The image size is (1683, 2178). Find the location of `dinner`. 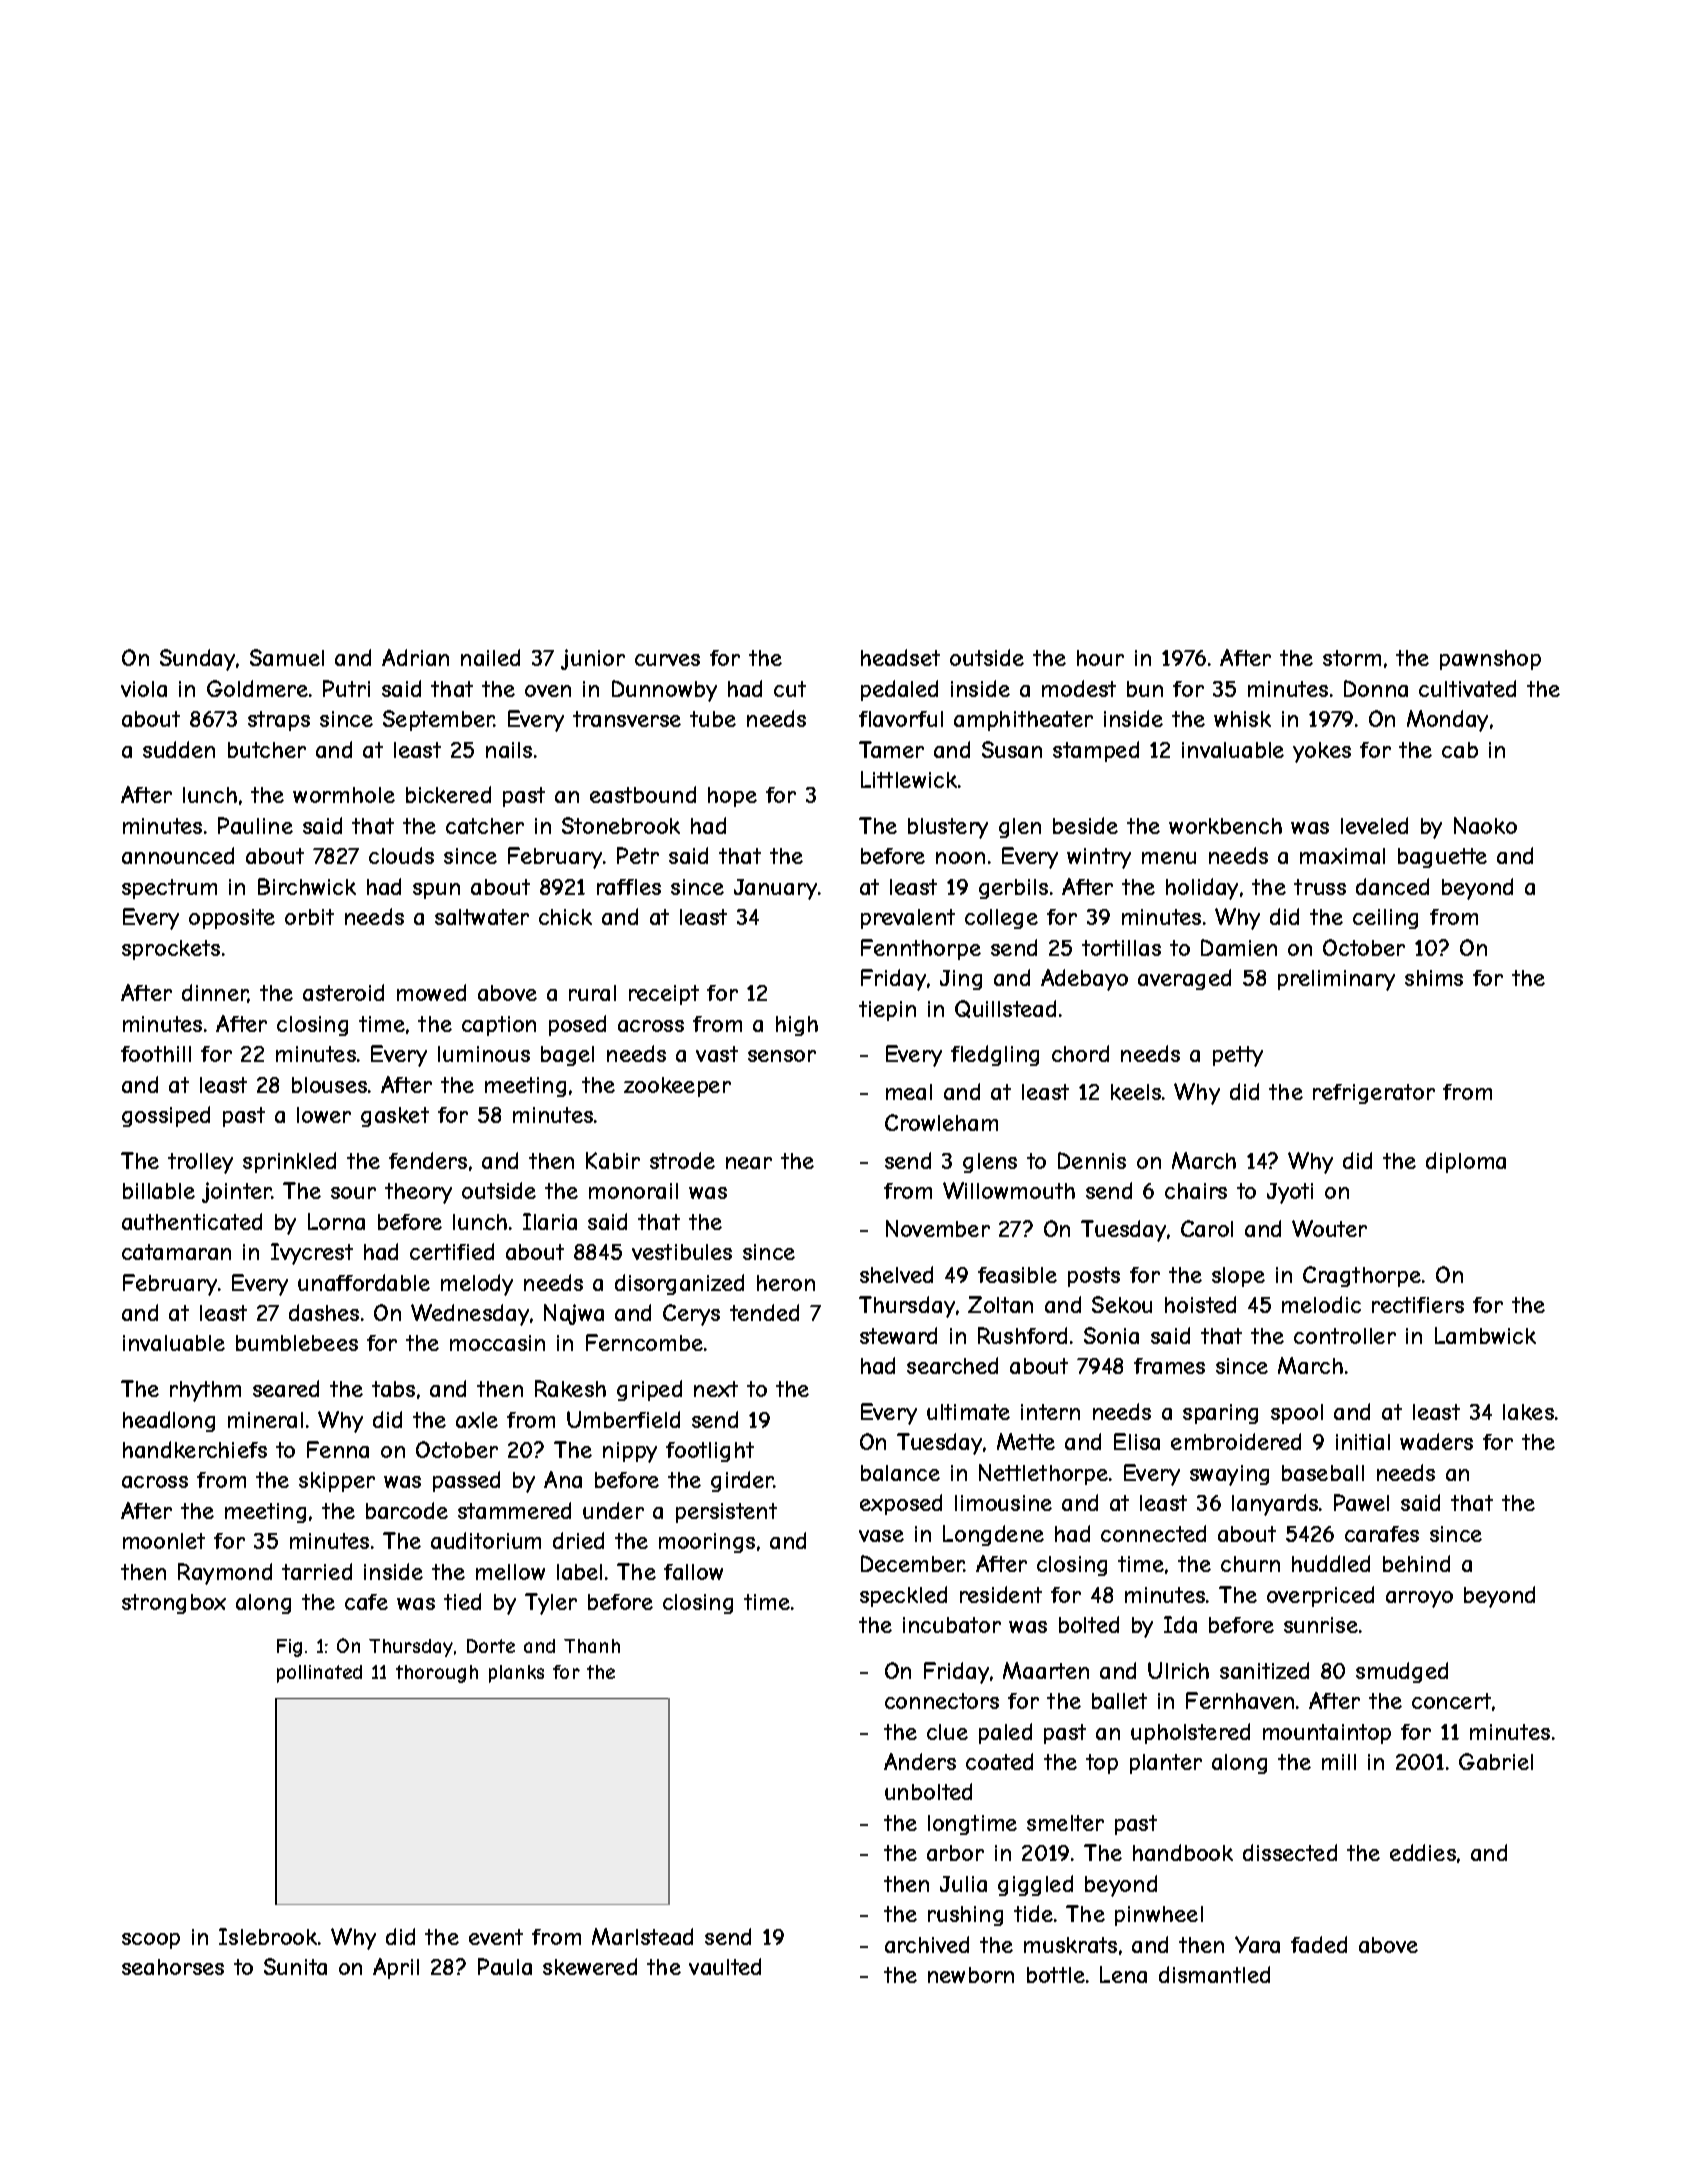

dinner is located at coordinates (215, 993).
